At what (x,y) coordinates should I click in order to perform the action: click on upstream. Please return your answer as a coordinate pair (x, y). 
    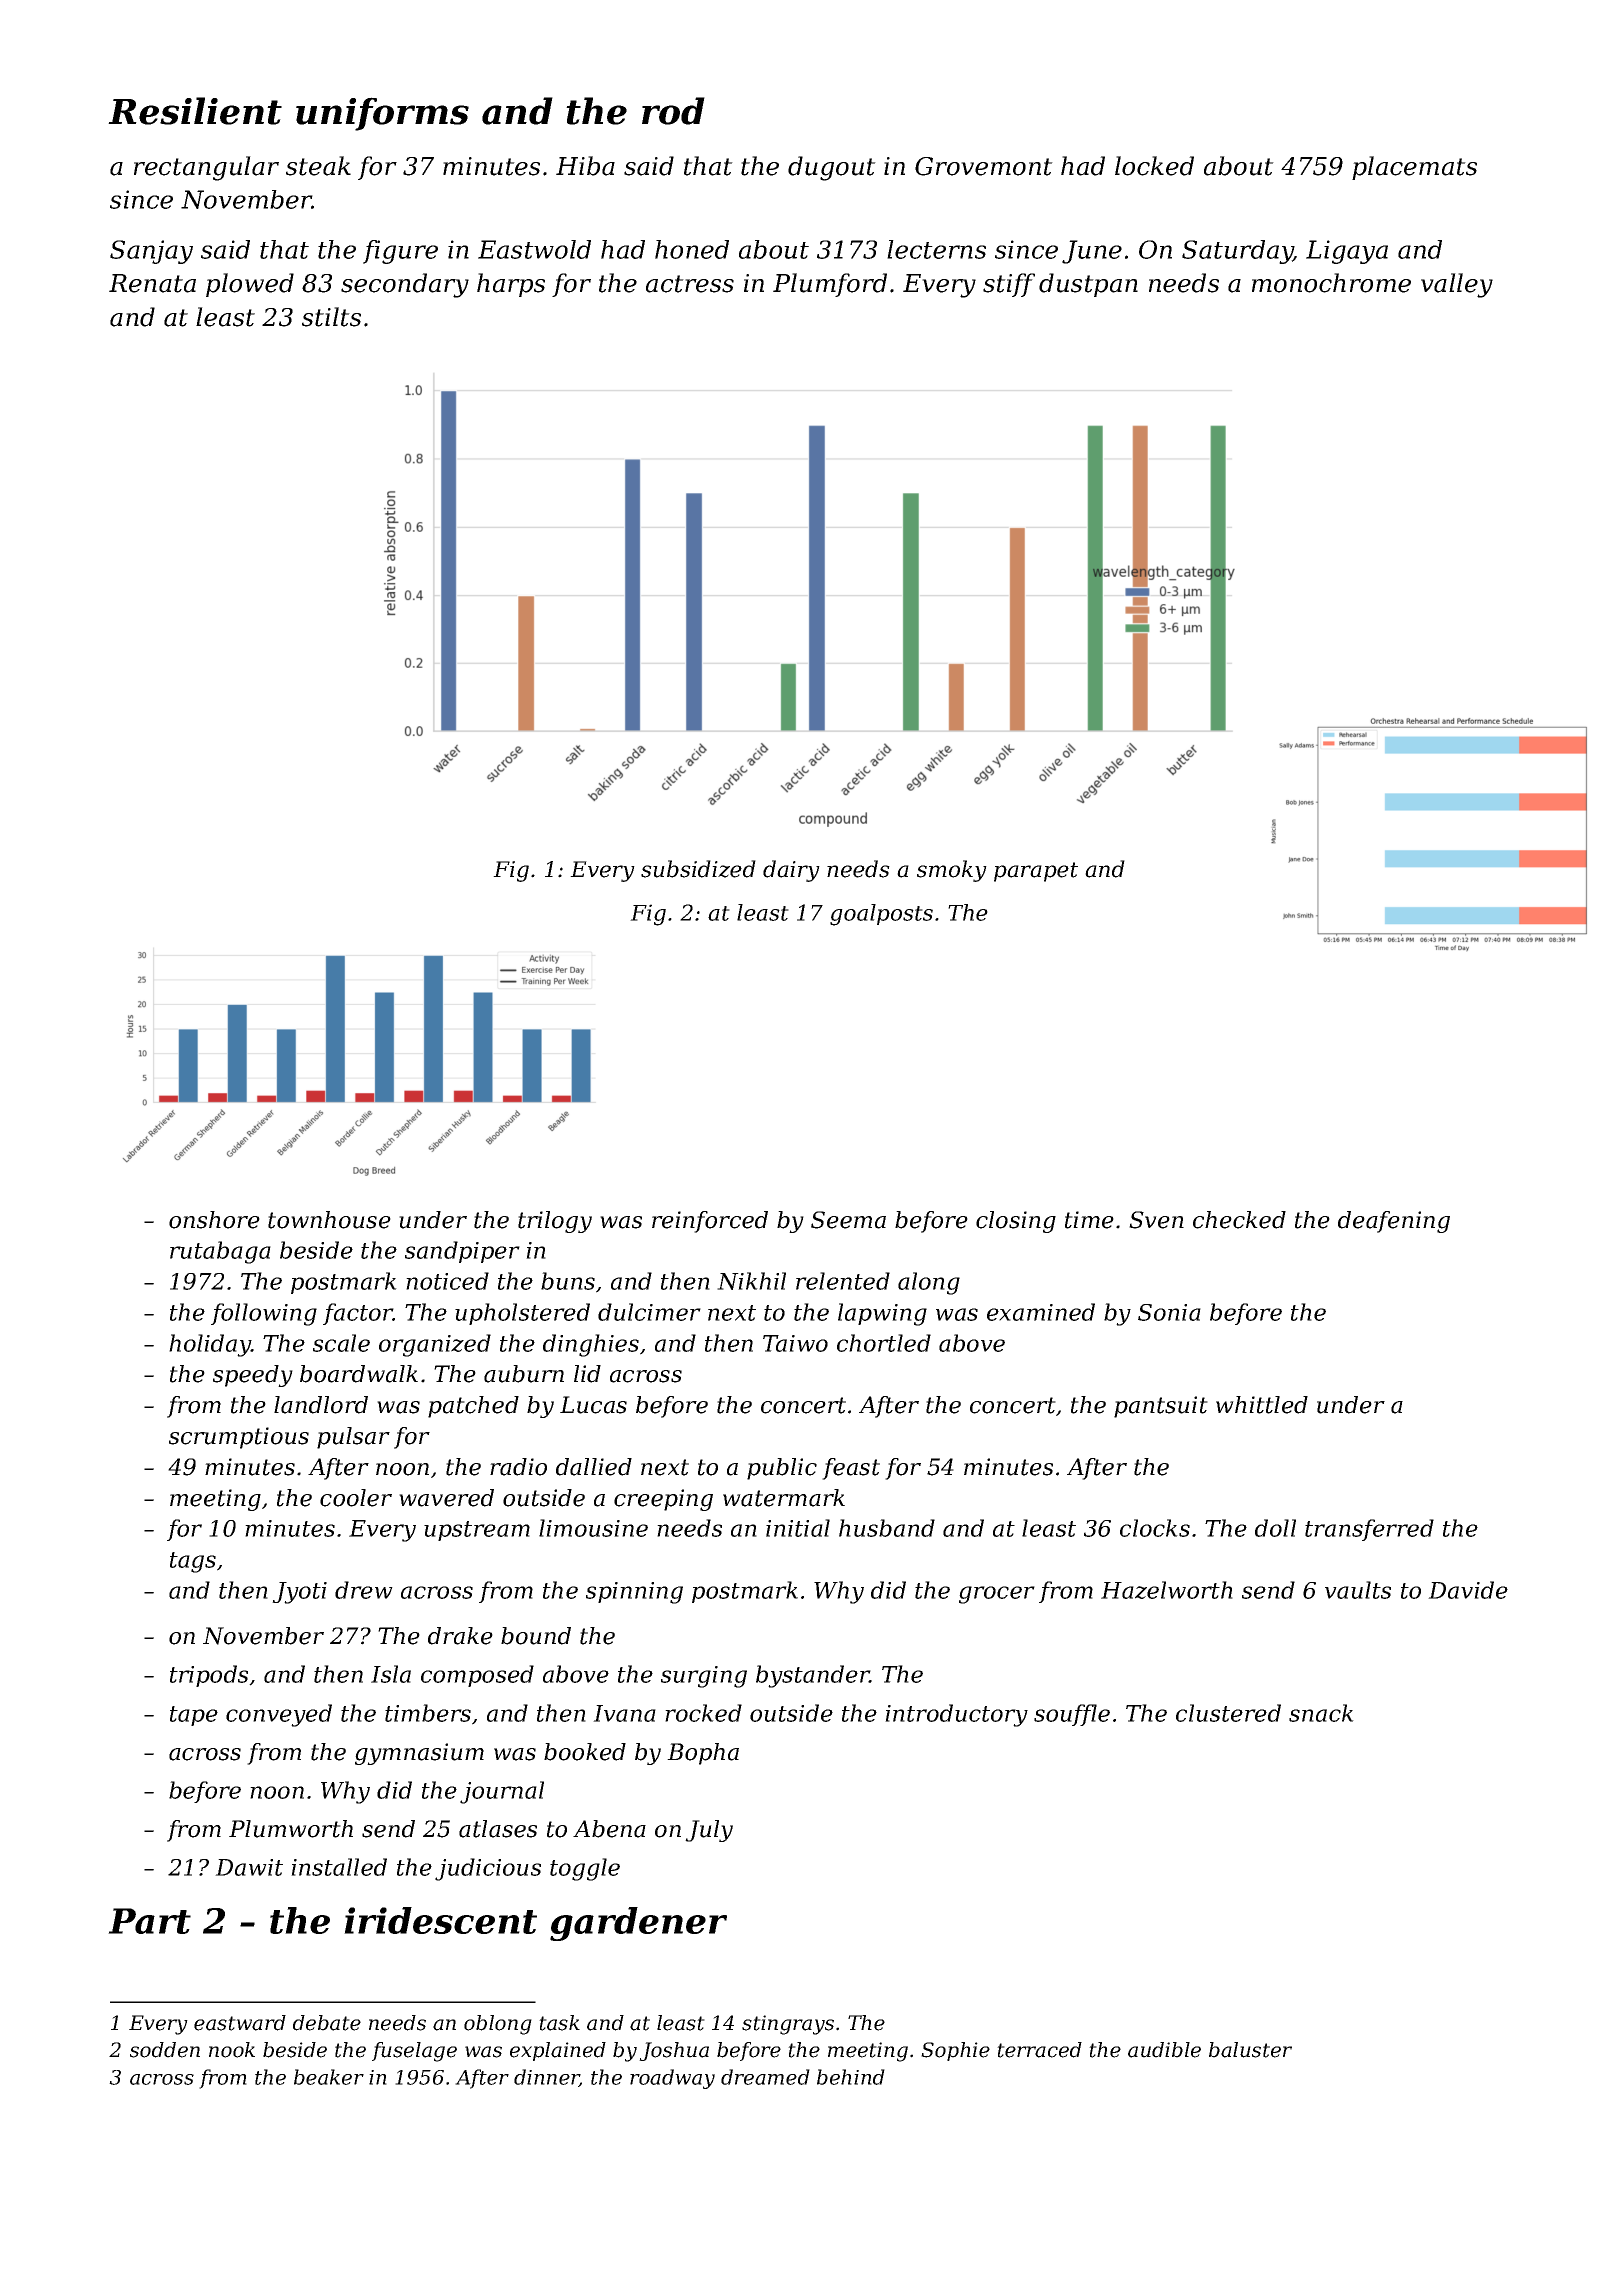
    Looking at the image, I should click on (477, 1531).
